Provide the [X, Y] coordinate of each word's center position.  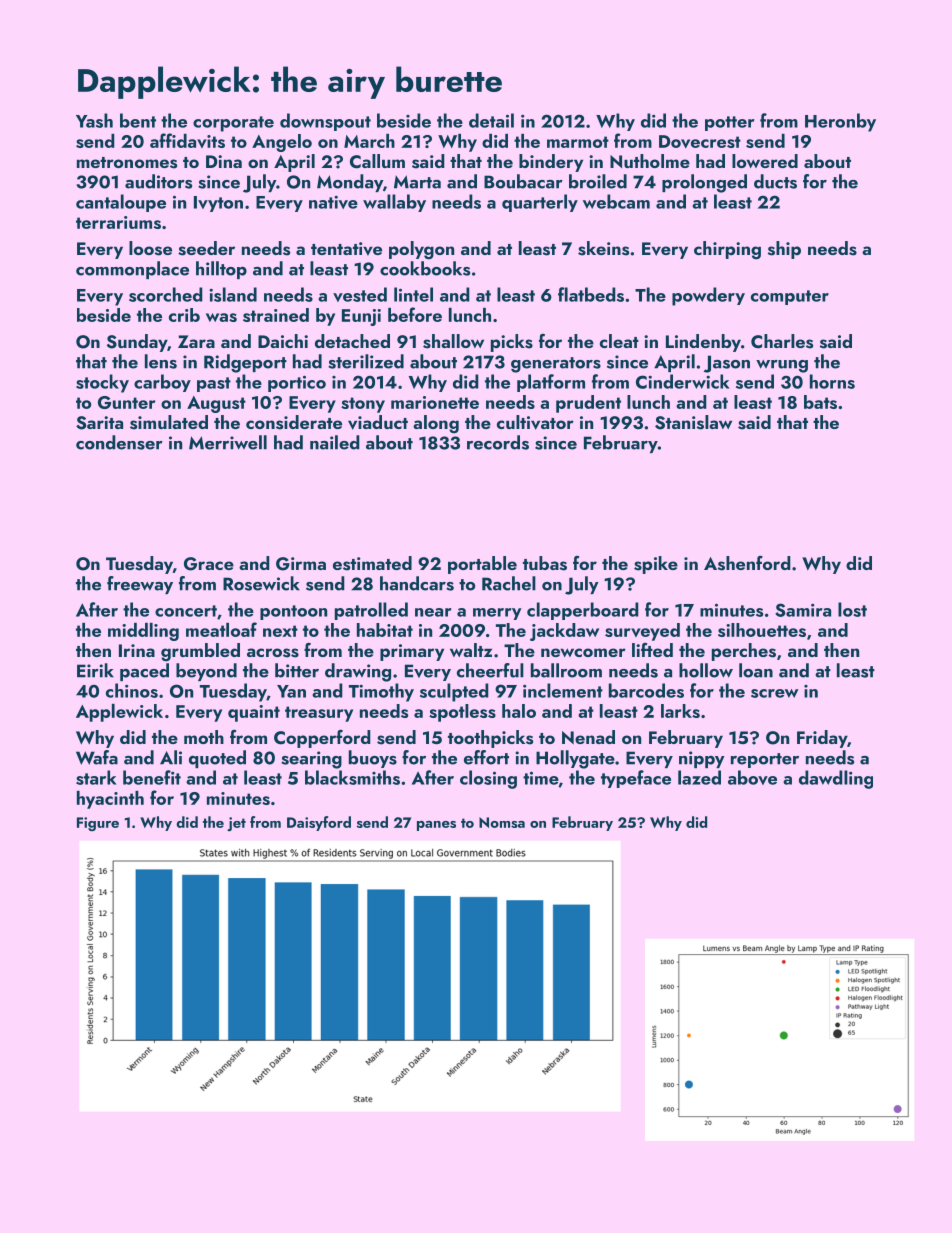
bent [138, 120]
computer [790, 297]
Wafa [97, 757]
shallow [453, 341]
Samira [803, 610]
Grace [209, 564]
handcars [417, 583]
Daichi [283, 341]
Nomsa [502, 822]
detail [491, 120]
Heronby [840, 122]
